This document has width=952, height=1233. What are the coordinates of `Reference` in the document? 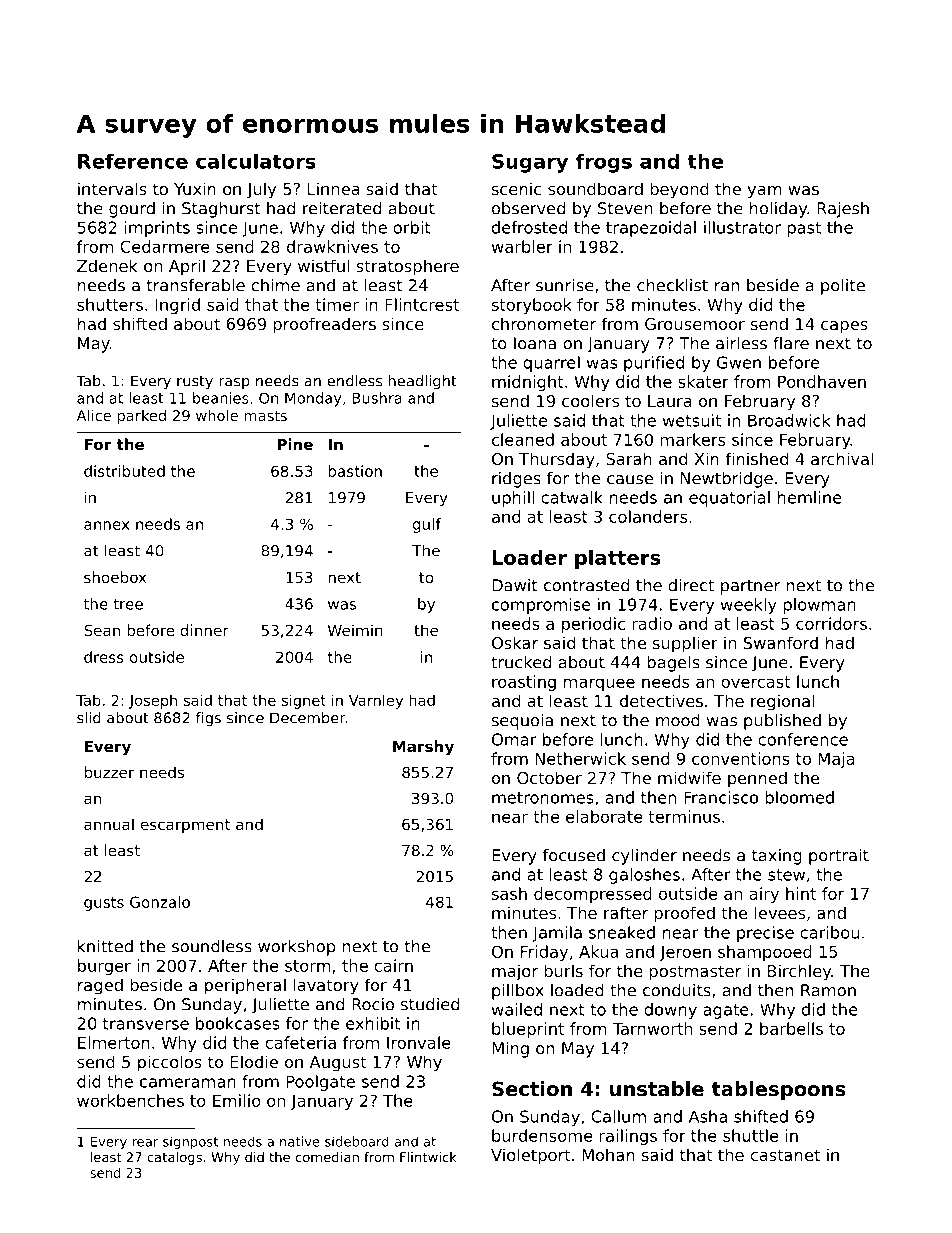 It's located at (133, 161).
